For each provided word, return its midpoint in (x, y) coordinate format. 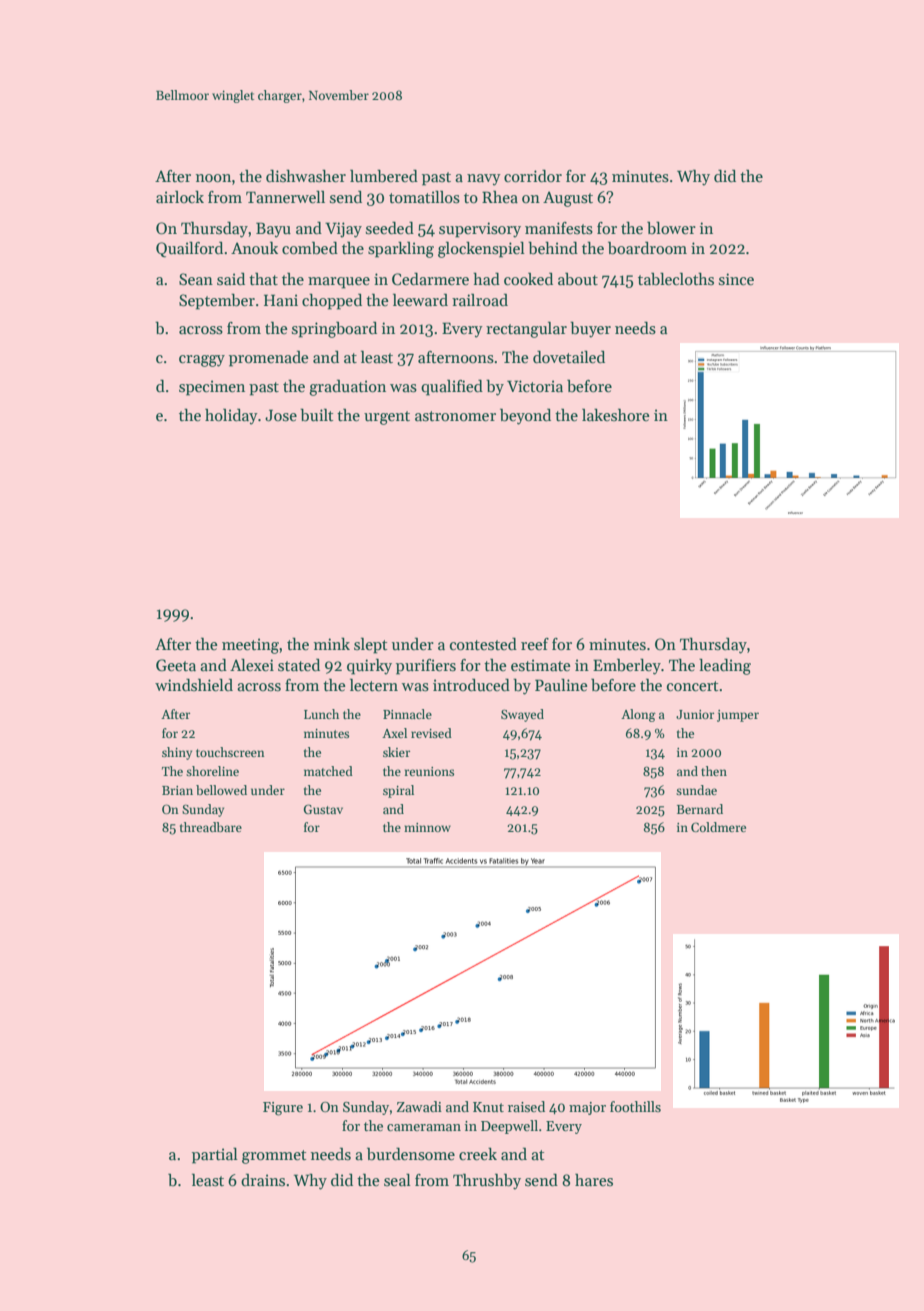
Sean (196, 279)
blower (671, 227)
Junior (695, 714)
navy (484, 180)
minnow (427, 827)
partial (215, 1156)
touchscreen (230, 752)
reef (535, 644)
